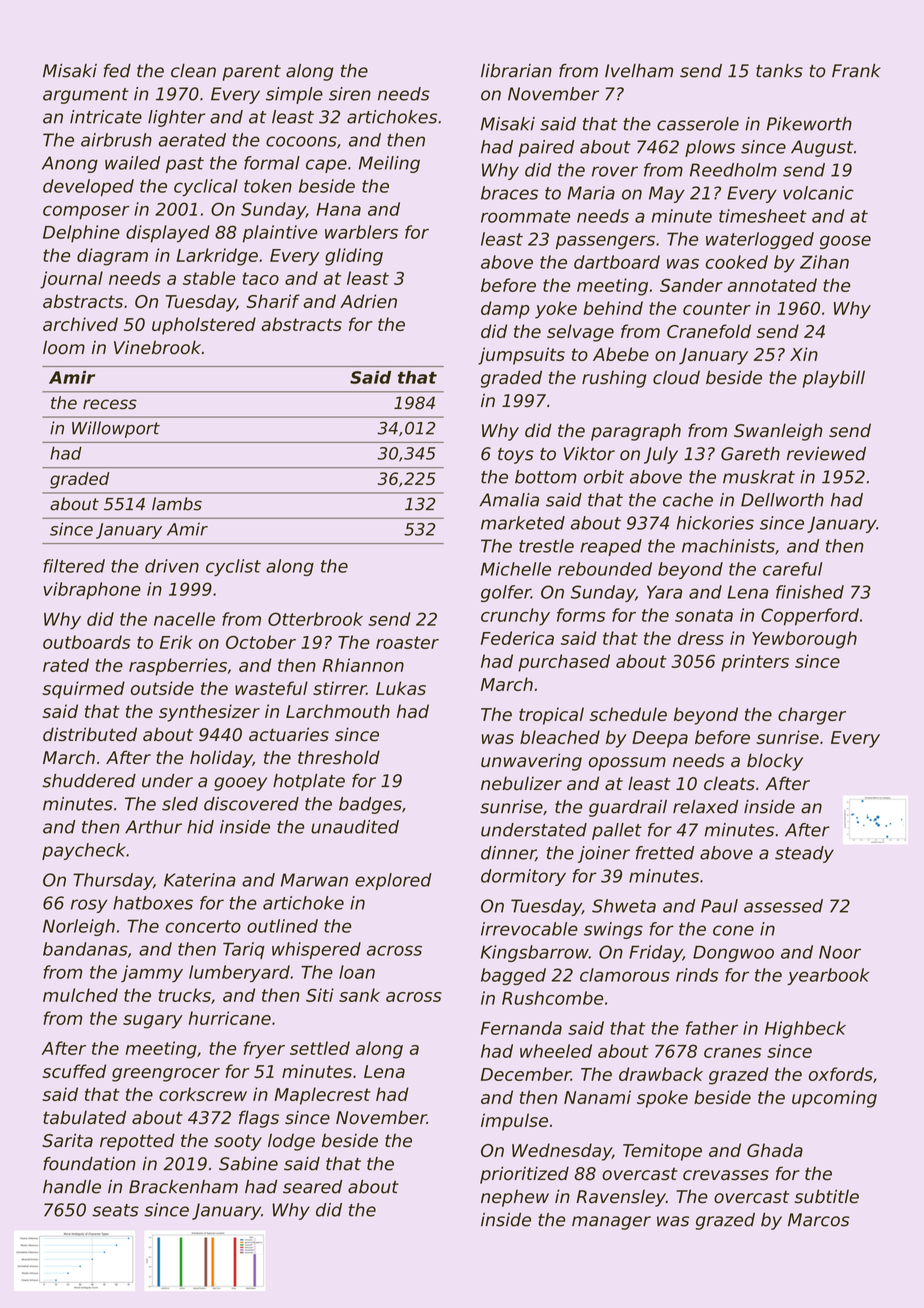 The height and width of the screenshot is (1308, 924). I want to click on Frank, so click(856, 71).
